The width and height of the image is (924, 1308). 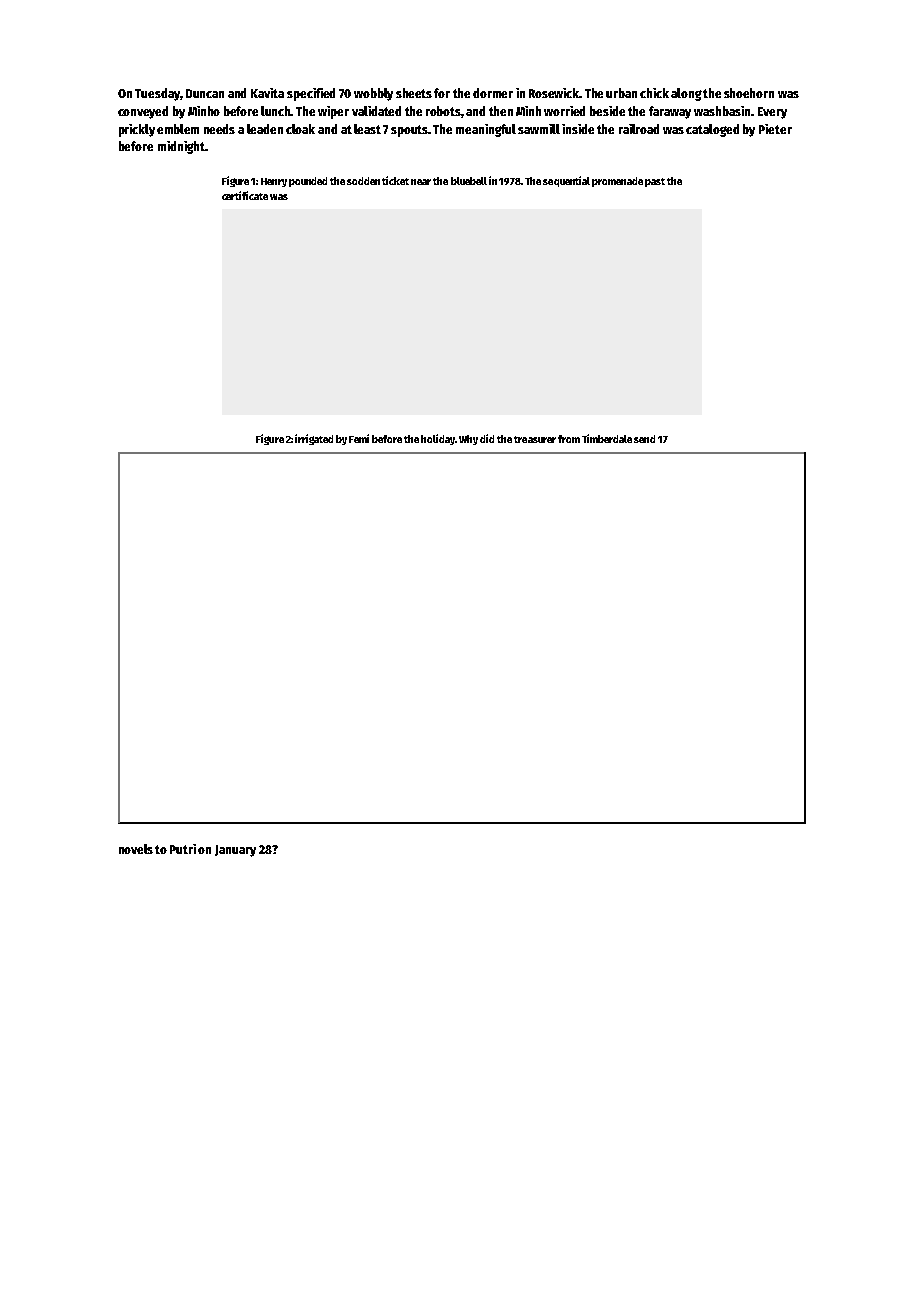 I want to click on midnight, so click(x=181, y=147).
